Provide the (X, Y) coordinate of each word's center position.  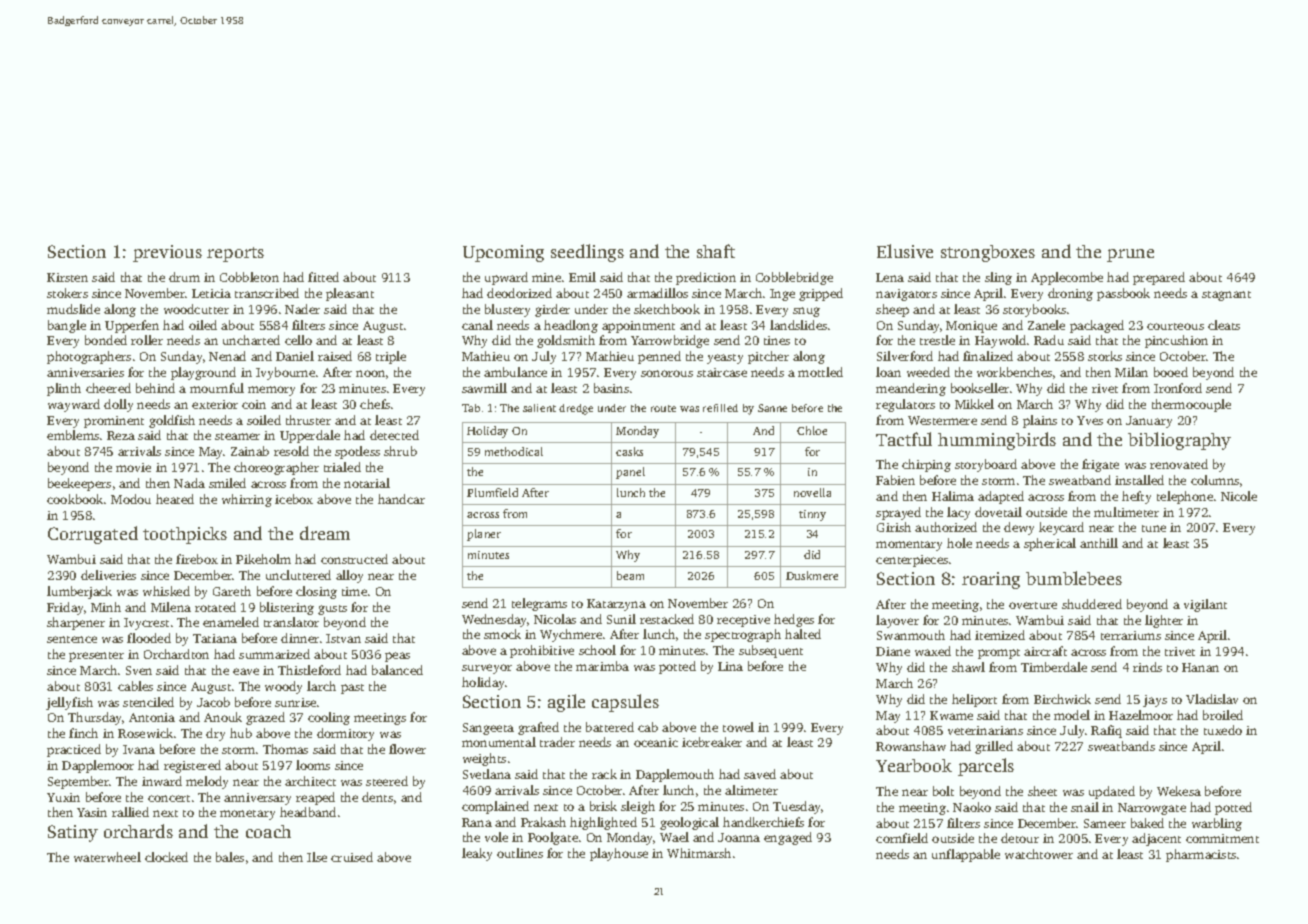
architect (310, 781)
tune (1154, 528)
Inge (782, 295)
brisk (603, 806)
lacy (958, 513)
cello (298, 340)
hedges (794, 620)
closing (316, 592)
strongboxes (988, 253)
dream (325, 533)
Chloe (812, 430)
